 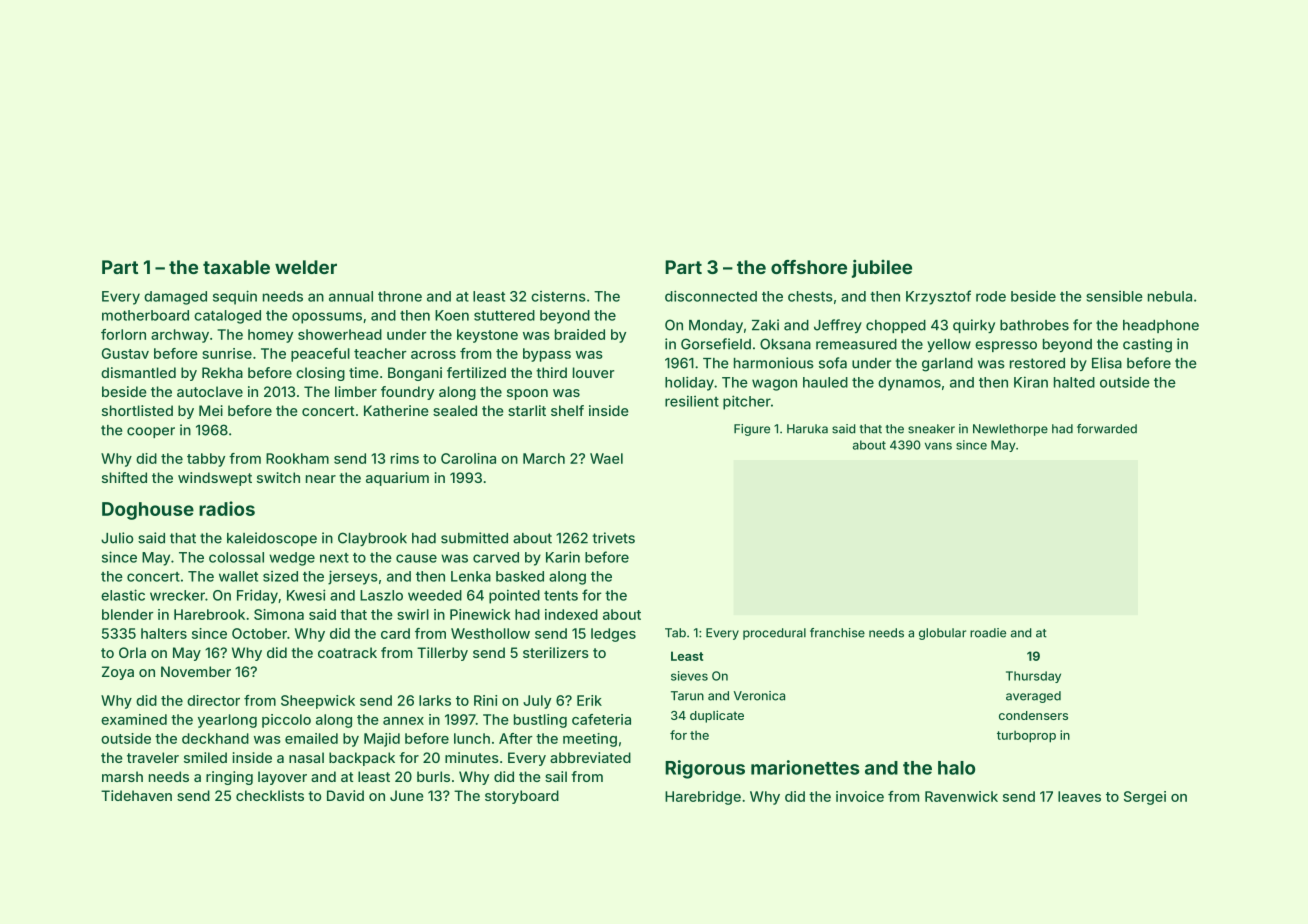 I want to click on sneaker, so click(x=931, y=429).
